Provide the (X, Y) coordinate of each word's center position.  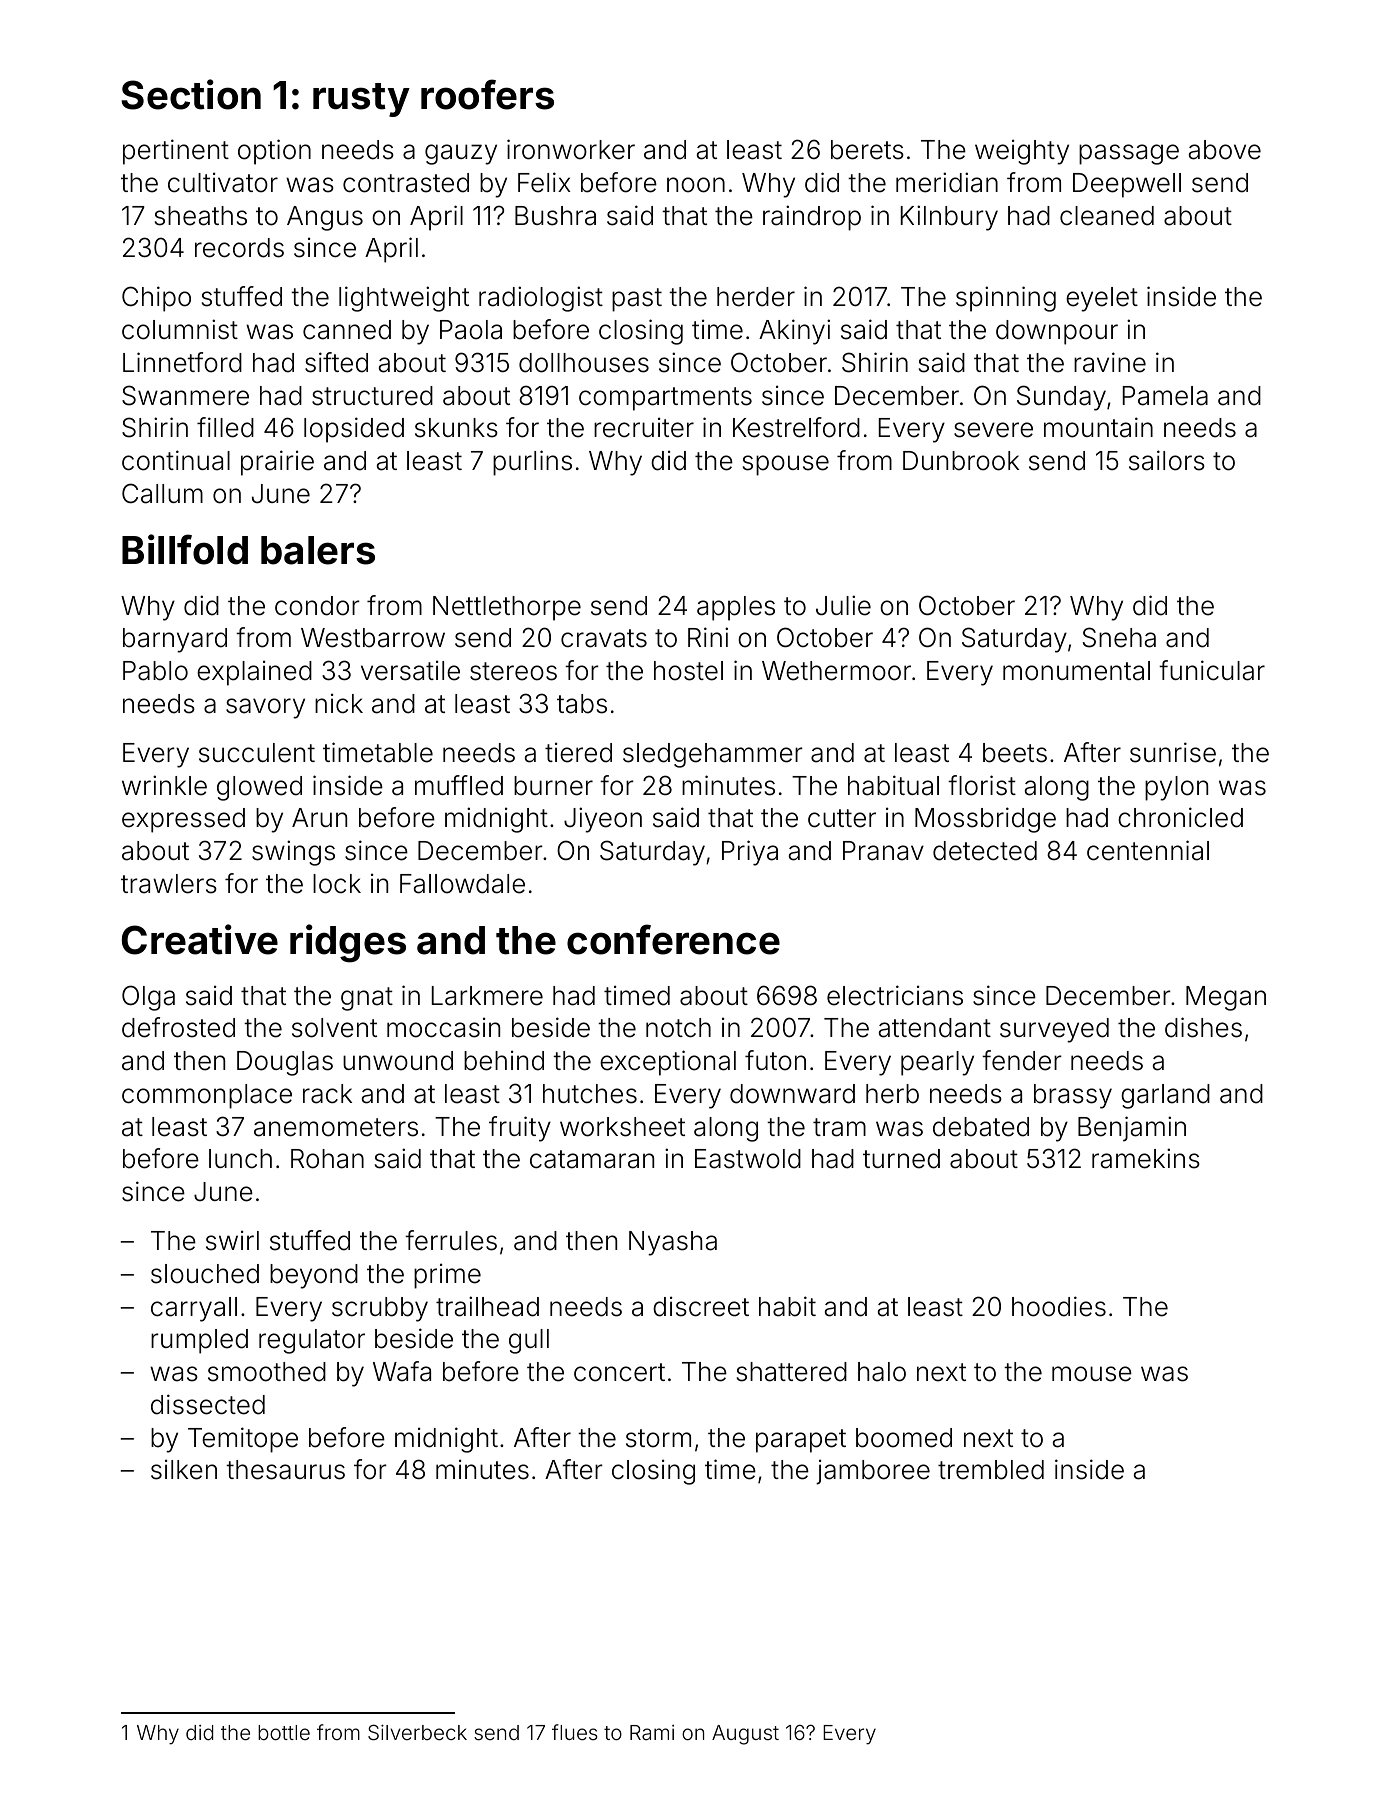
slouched (205, 1274)
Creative (200, 939)
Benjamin (1132, 1129)
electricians (895, 995)
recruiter (644, 427)
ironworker (571, 149)
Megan (1226, 998)
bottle (284, 1732)
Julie (843, 605)
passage (1129, 154)
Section (191, 94)
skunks (456, 428)
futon (775, 1060)
